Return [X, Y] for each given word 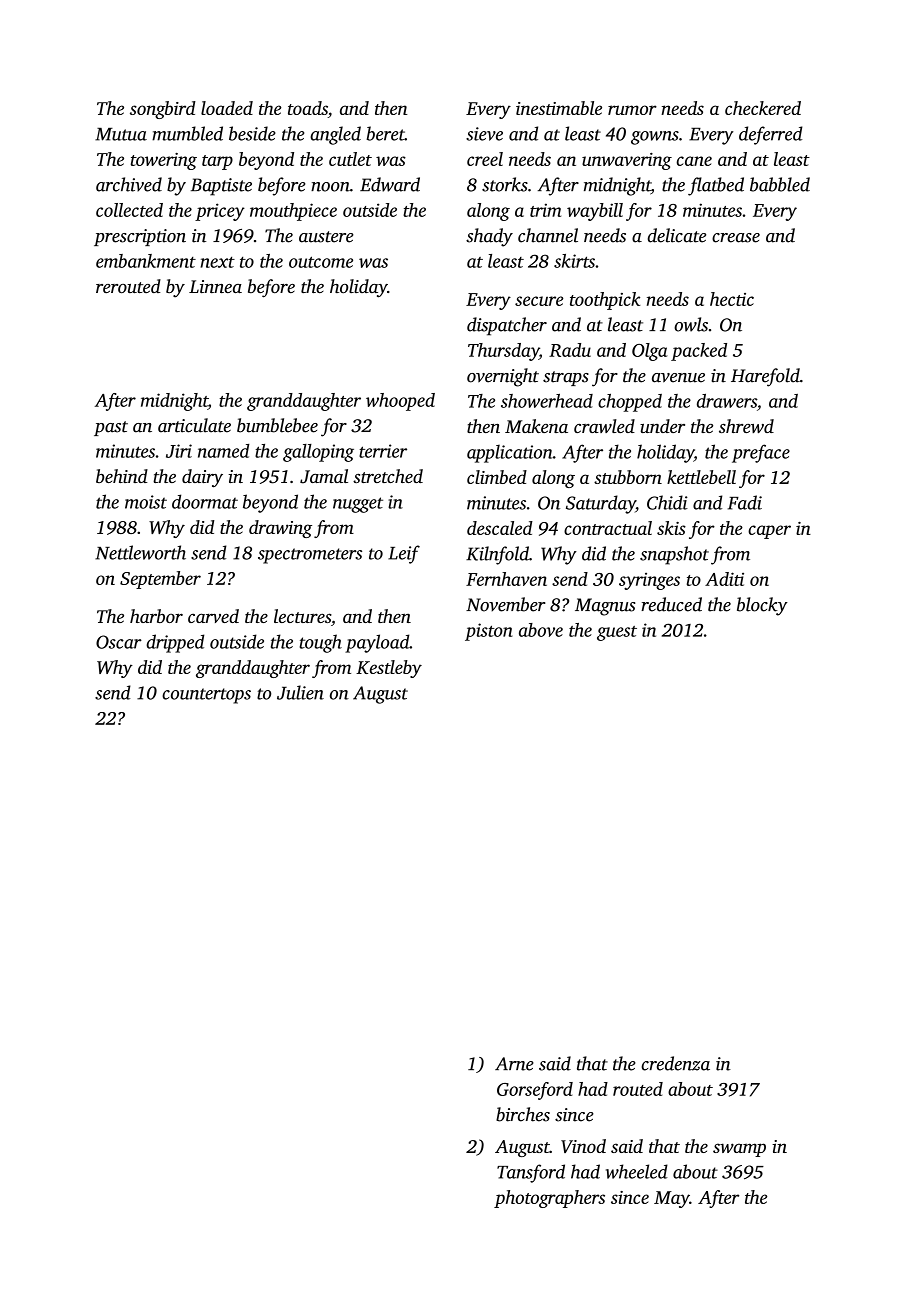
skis [671, 528]
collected [129, 210]
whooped [400, 402]
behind [122, 476]
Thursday [503, 352]
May [672, 1199]
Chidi [667, 502]
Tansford [531, 1173]
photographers [549, 1199]
